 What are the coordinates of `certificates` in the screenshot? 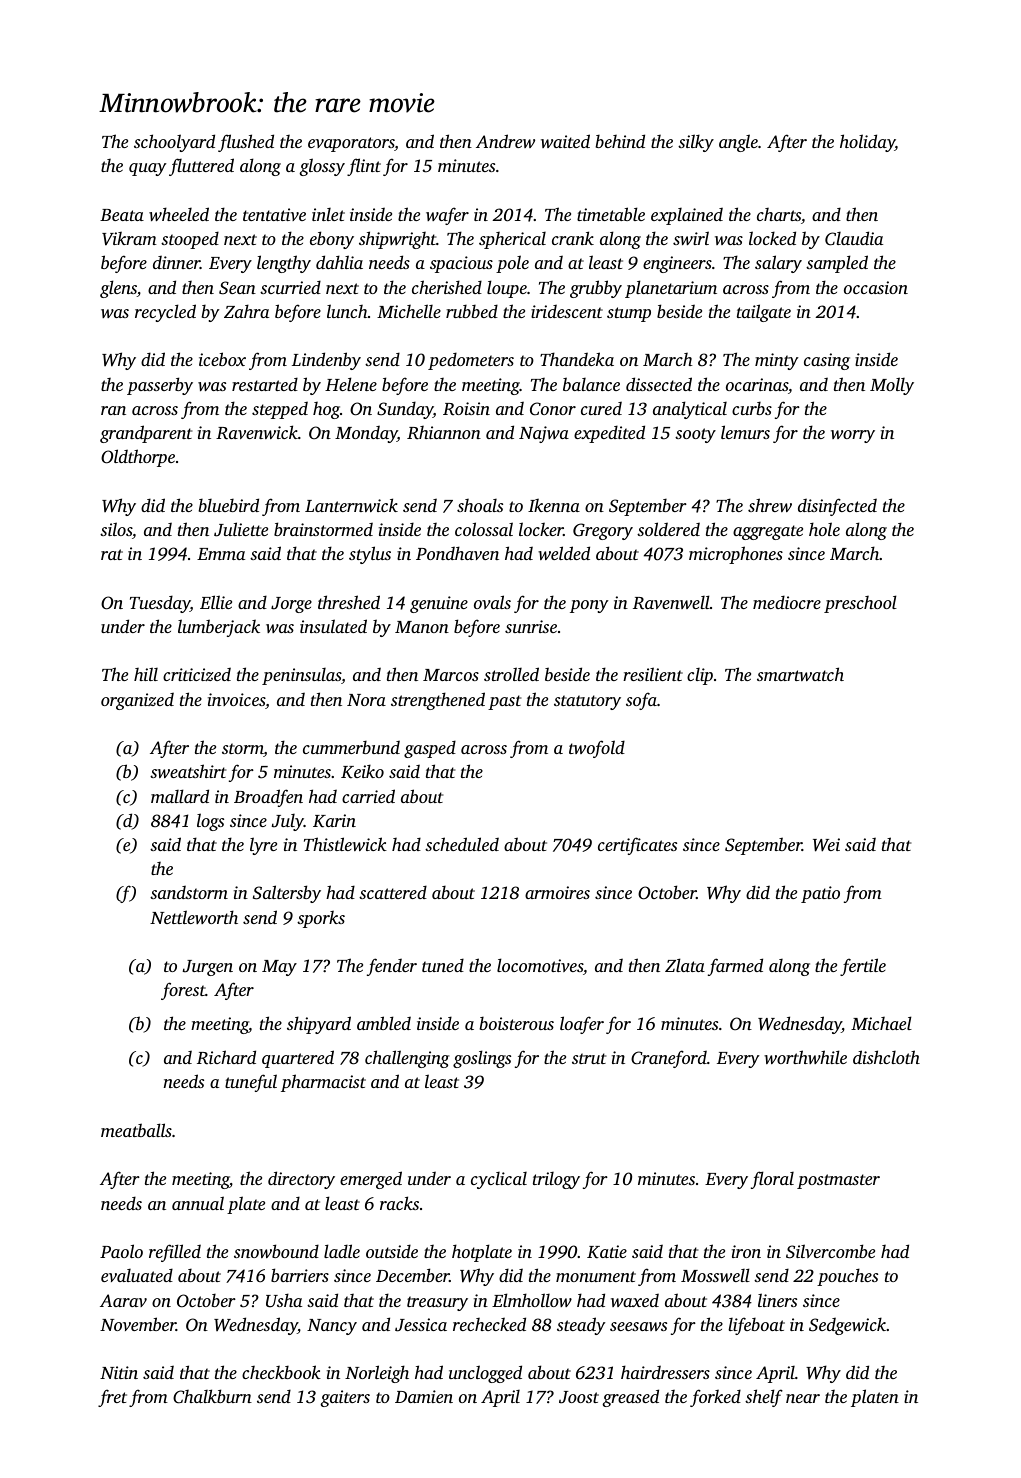 It's located at (637, 846).
